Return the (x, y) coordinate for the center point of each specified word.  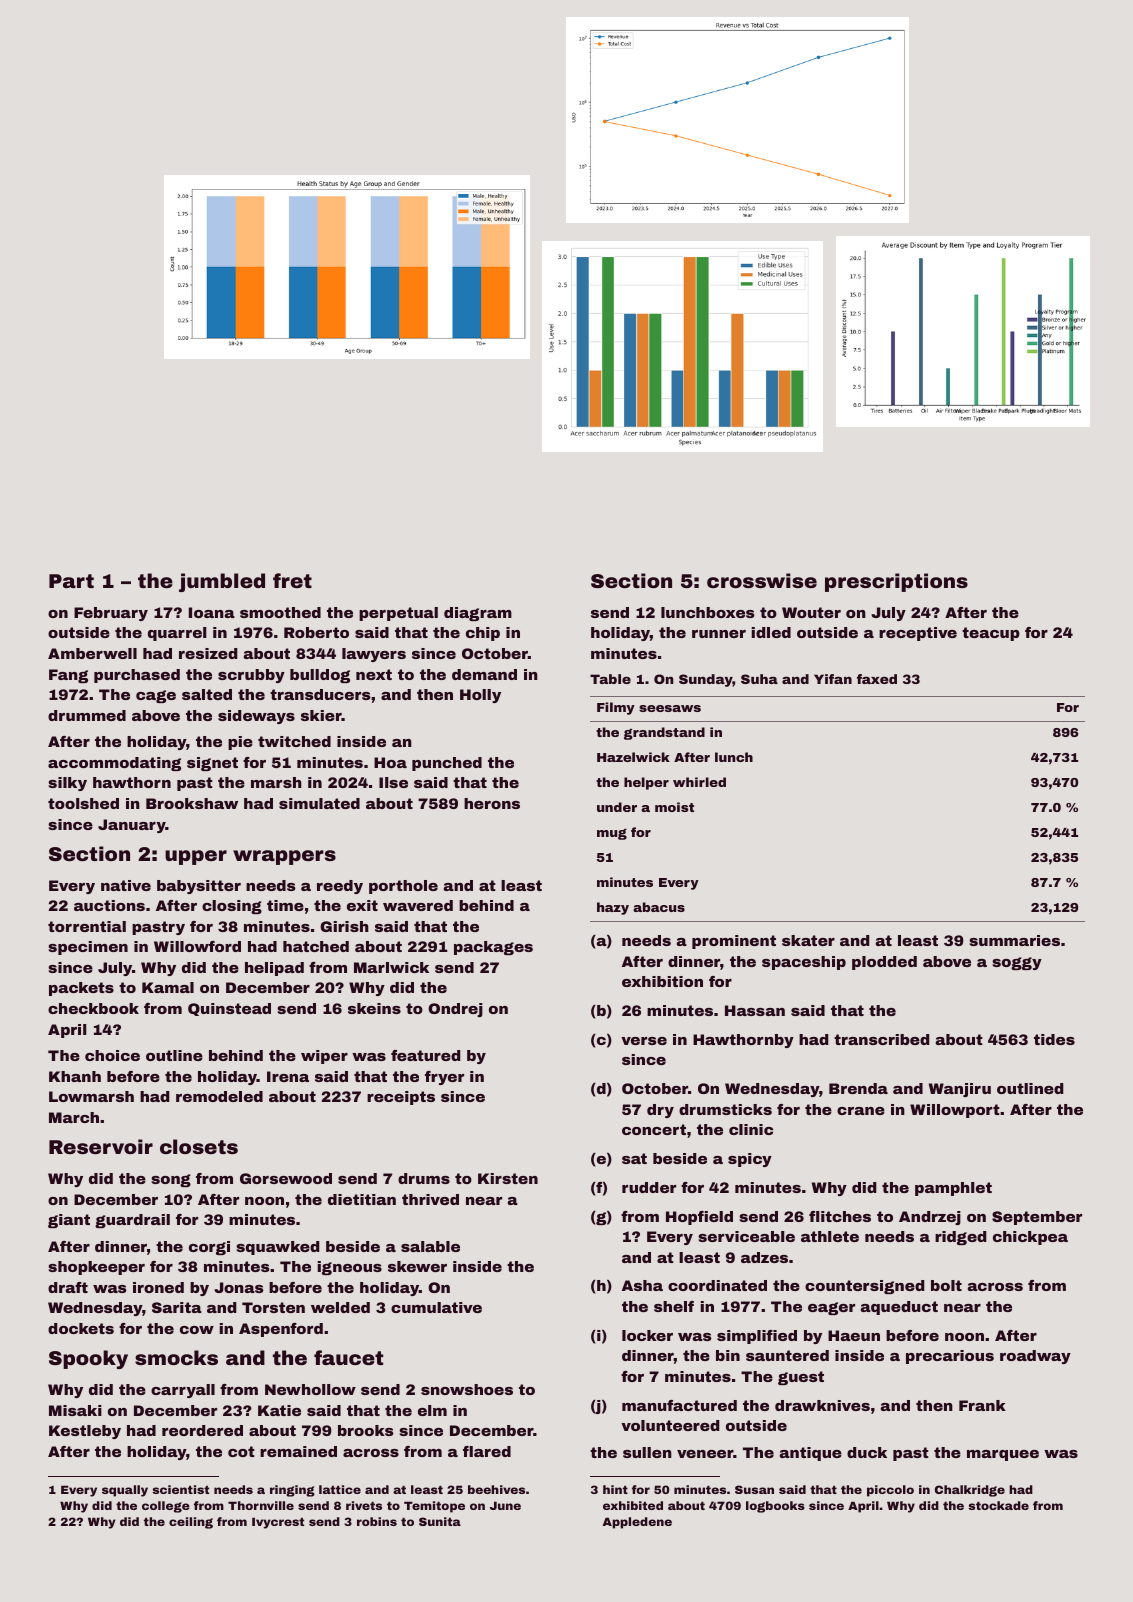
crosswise (762, 580)
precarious (950, 1357)
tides (1054, 1039)
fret (292, 580)
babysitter (199, 887)
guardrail (132, 1221)
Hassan (755, 1010)
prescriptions (896, 582)
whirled (699, 782)
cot (241, 1451)
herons (492, 803)
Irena (288, 1076)
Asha (642, 1285)
